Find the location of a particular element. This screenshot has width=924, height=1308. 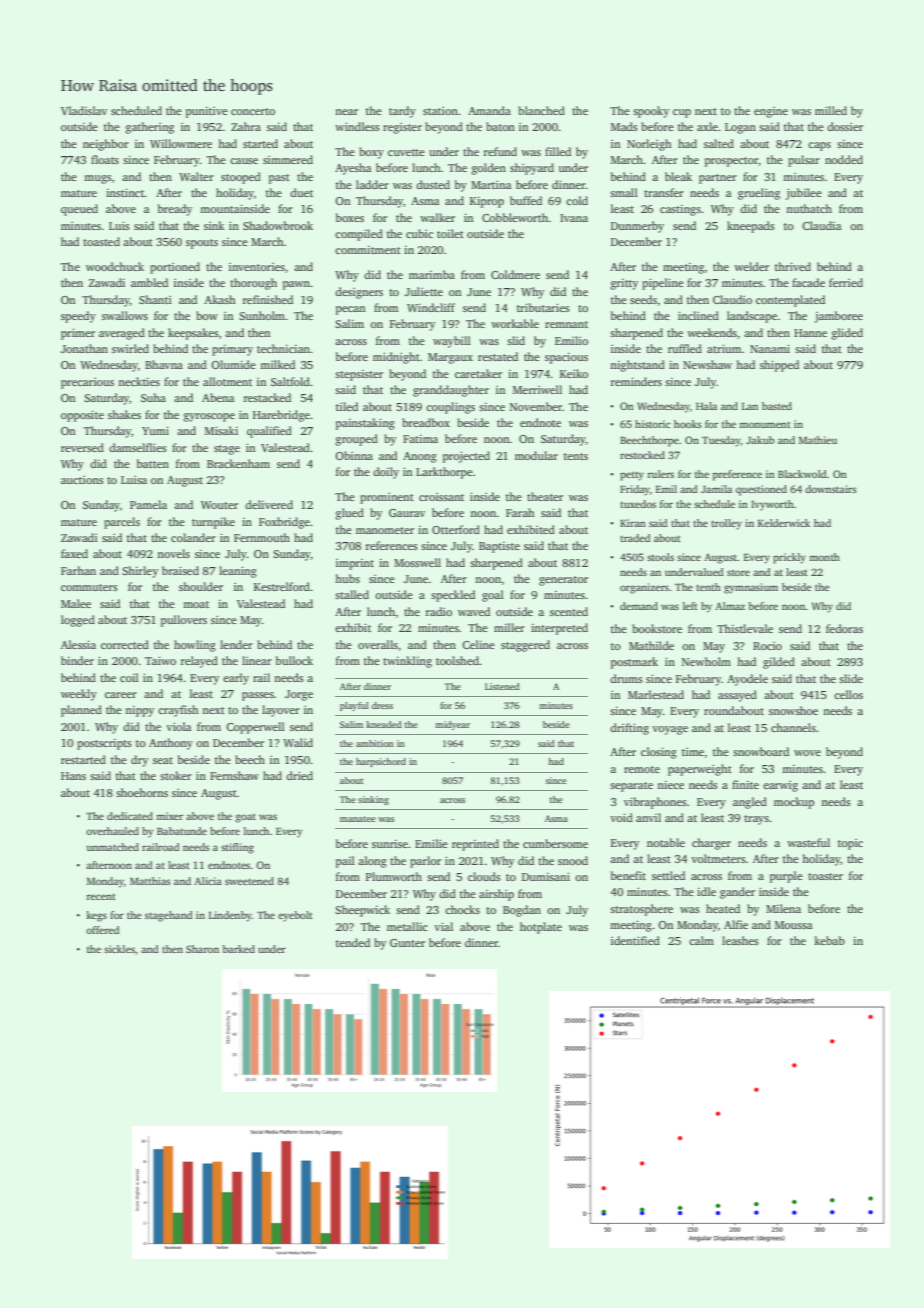

compiled is located at coordinates (359, 235).
